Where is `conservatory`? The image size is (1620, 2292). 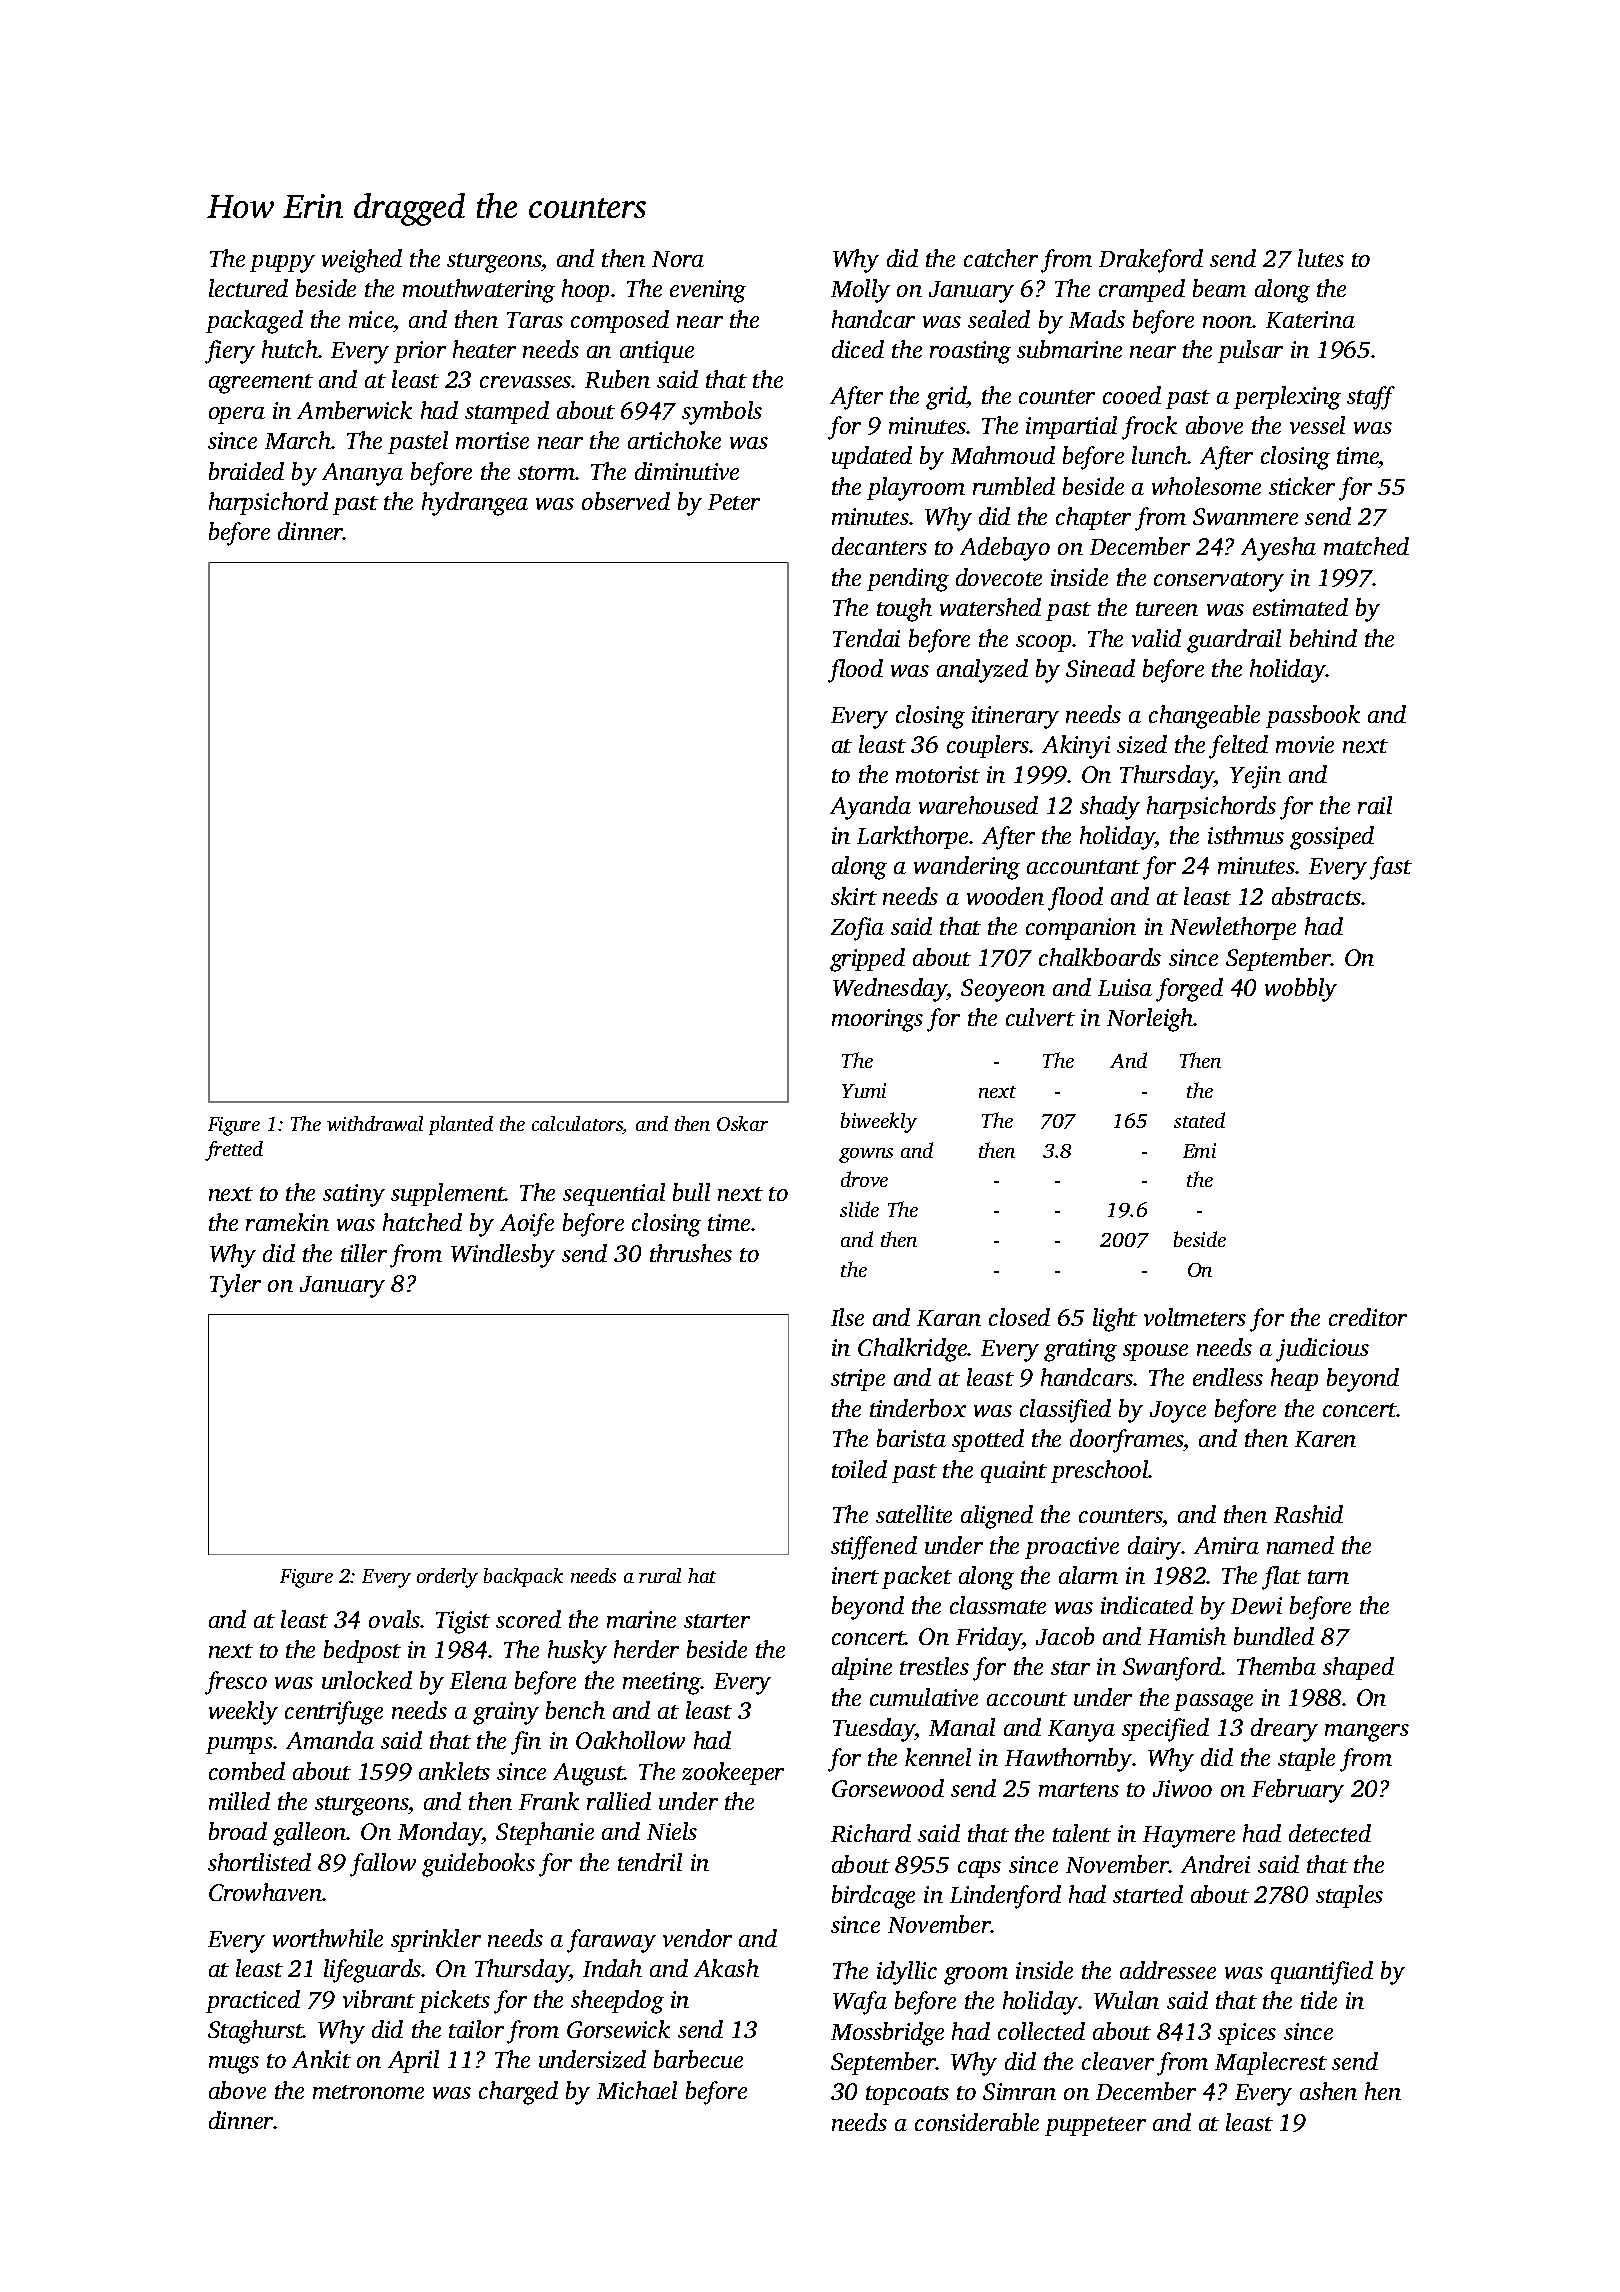
conservatory is located at coordinates (1219, 582).
